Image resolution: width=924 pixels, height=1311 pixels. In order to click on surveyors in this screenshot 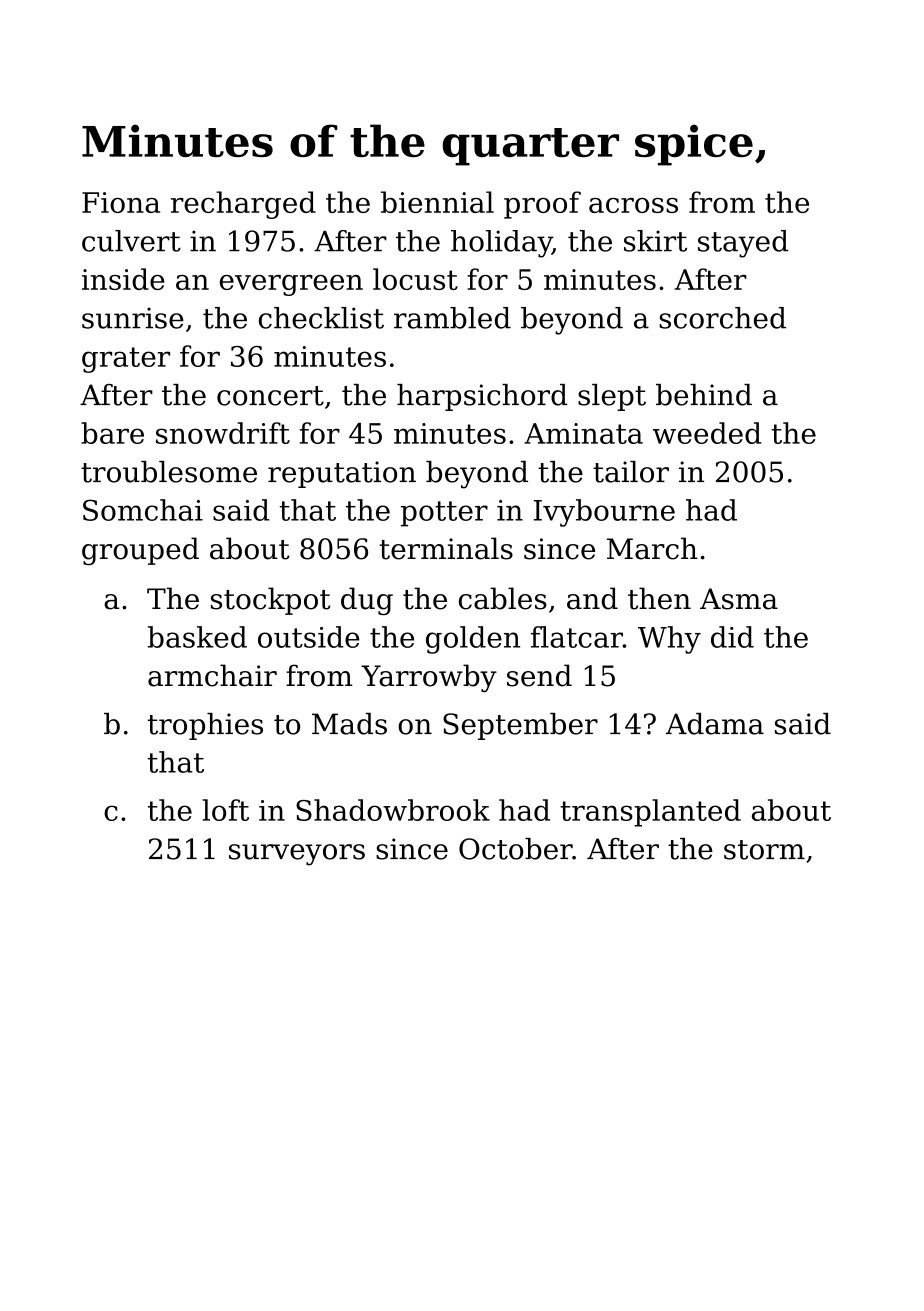, I will do `click(297, 855)`.
